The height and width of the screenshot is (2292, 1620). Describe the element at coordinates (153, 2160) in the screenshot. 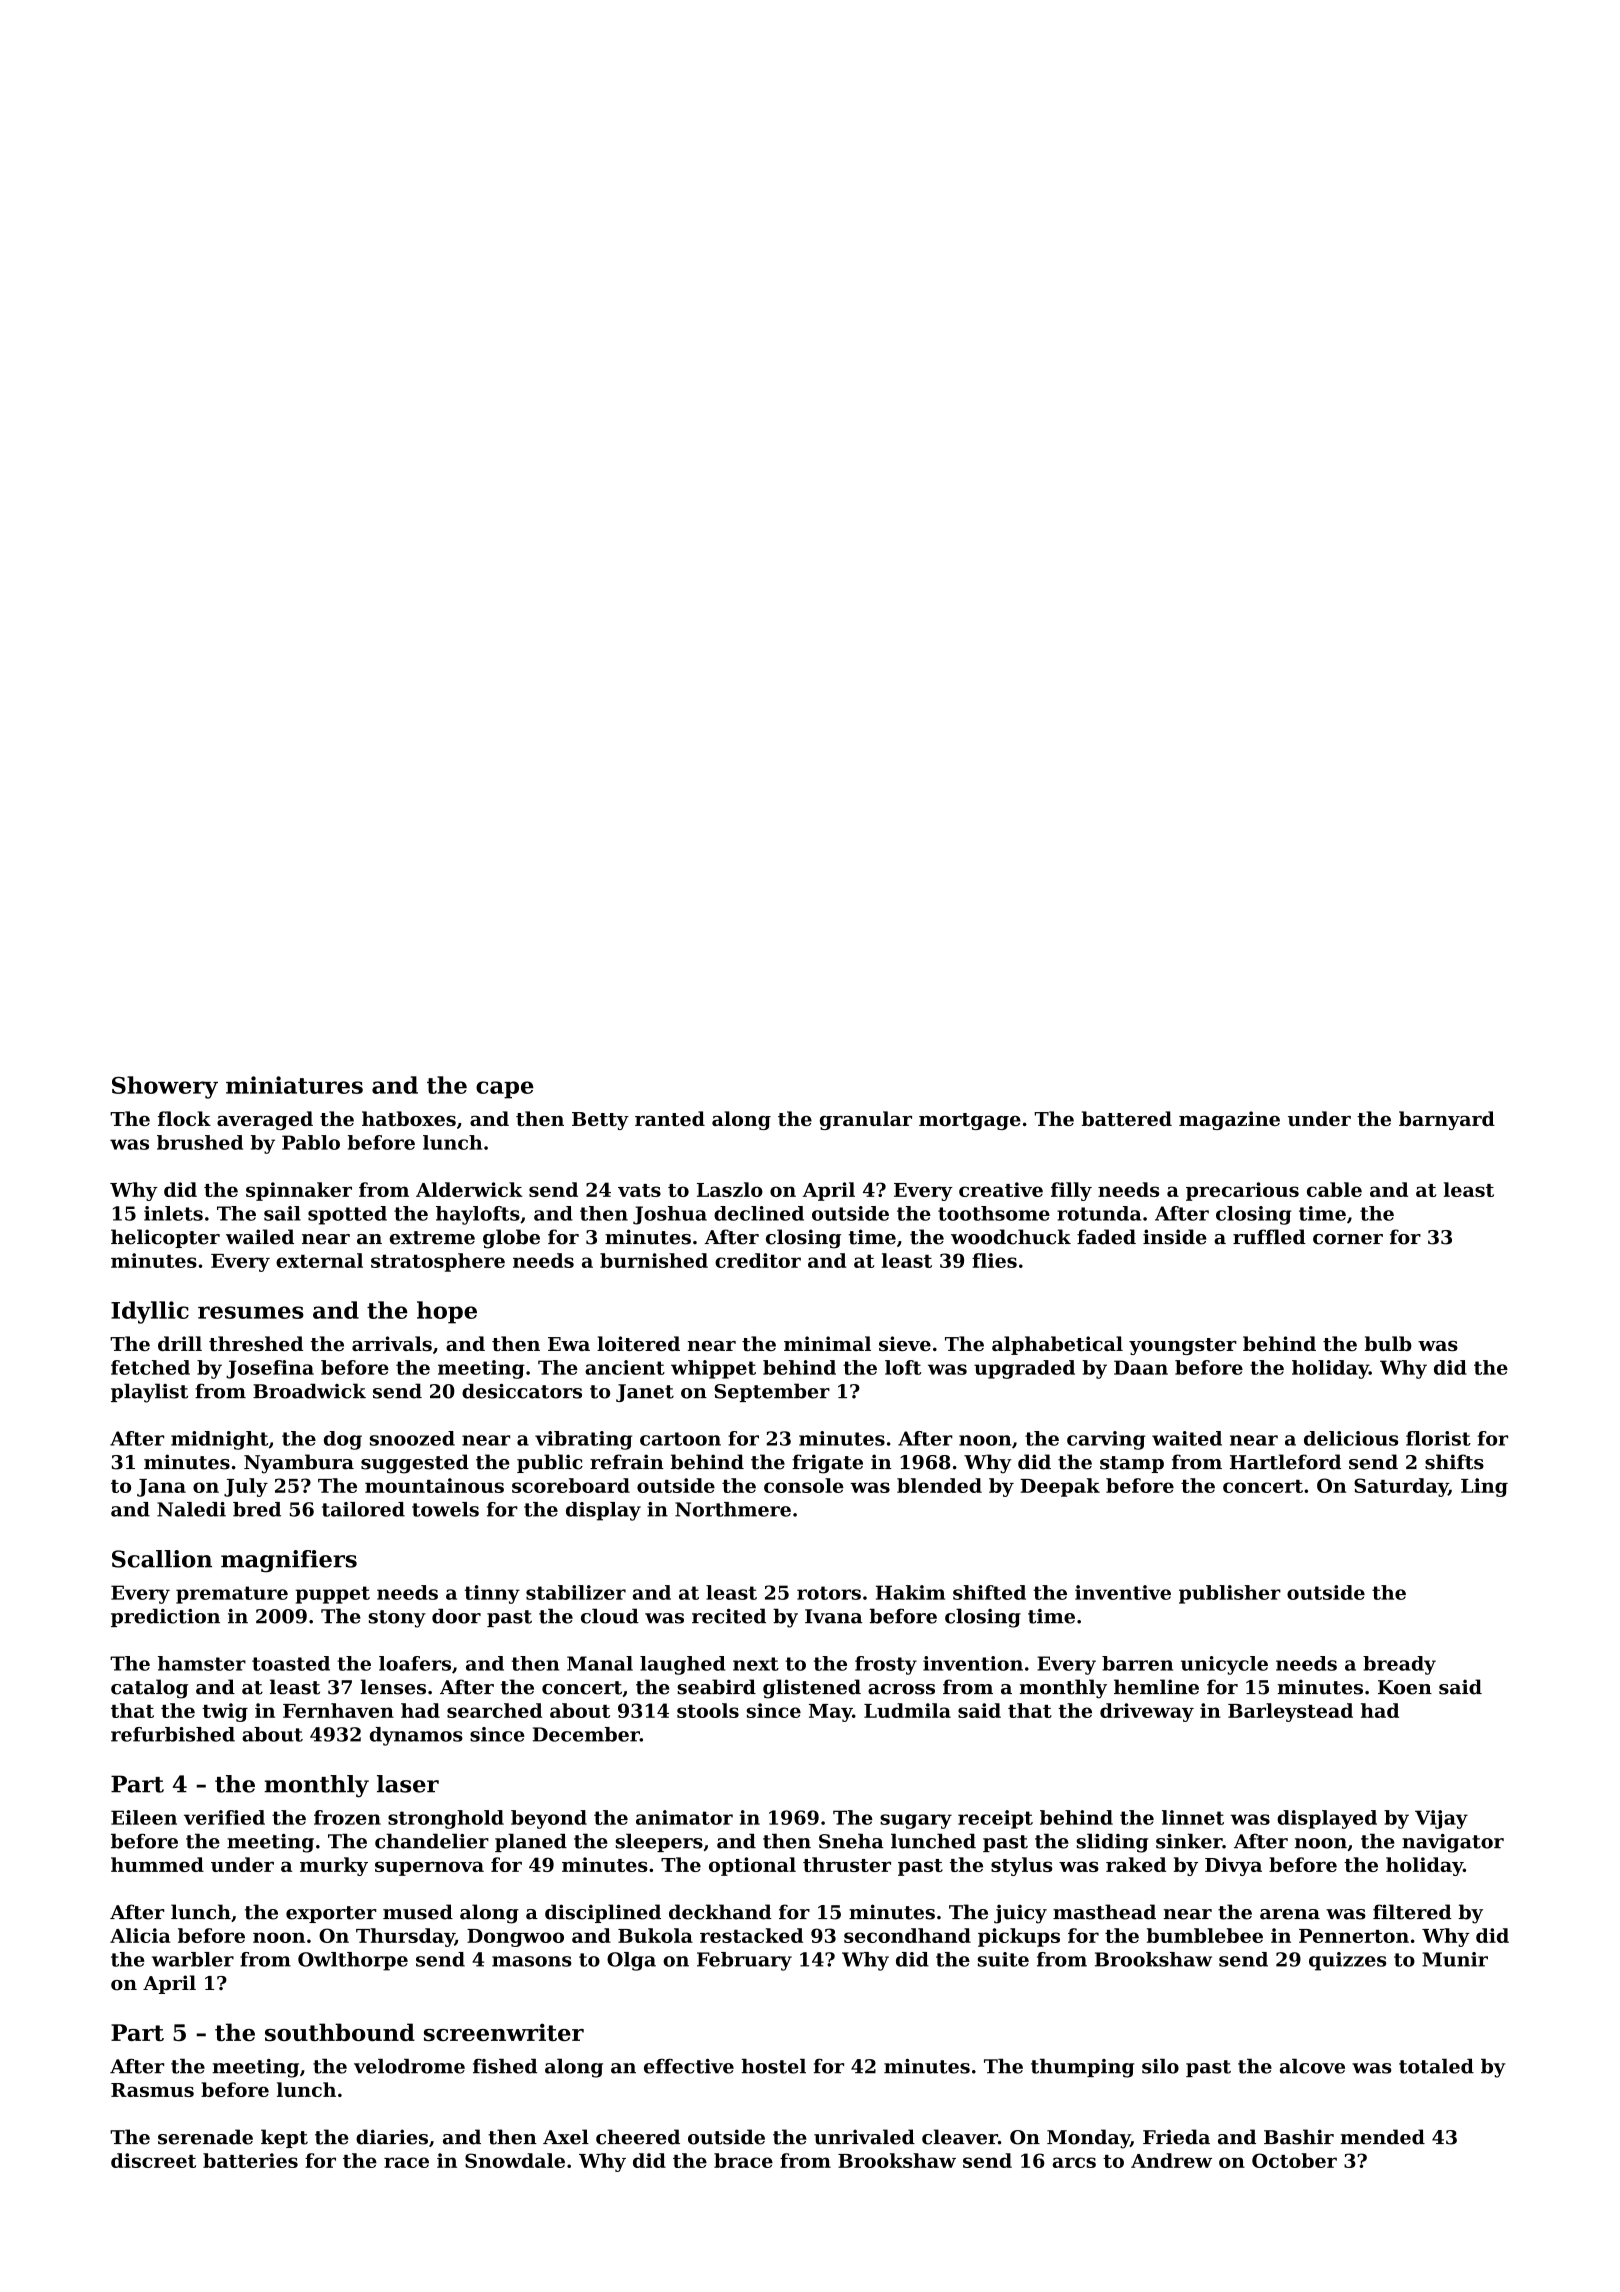

I see `discreet` at that location.
